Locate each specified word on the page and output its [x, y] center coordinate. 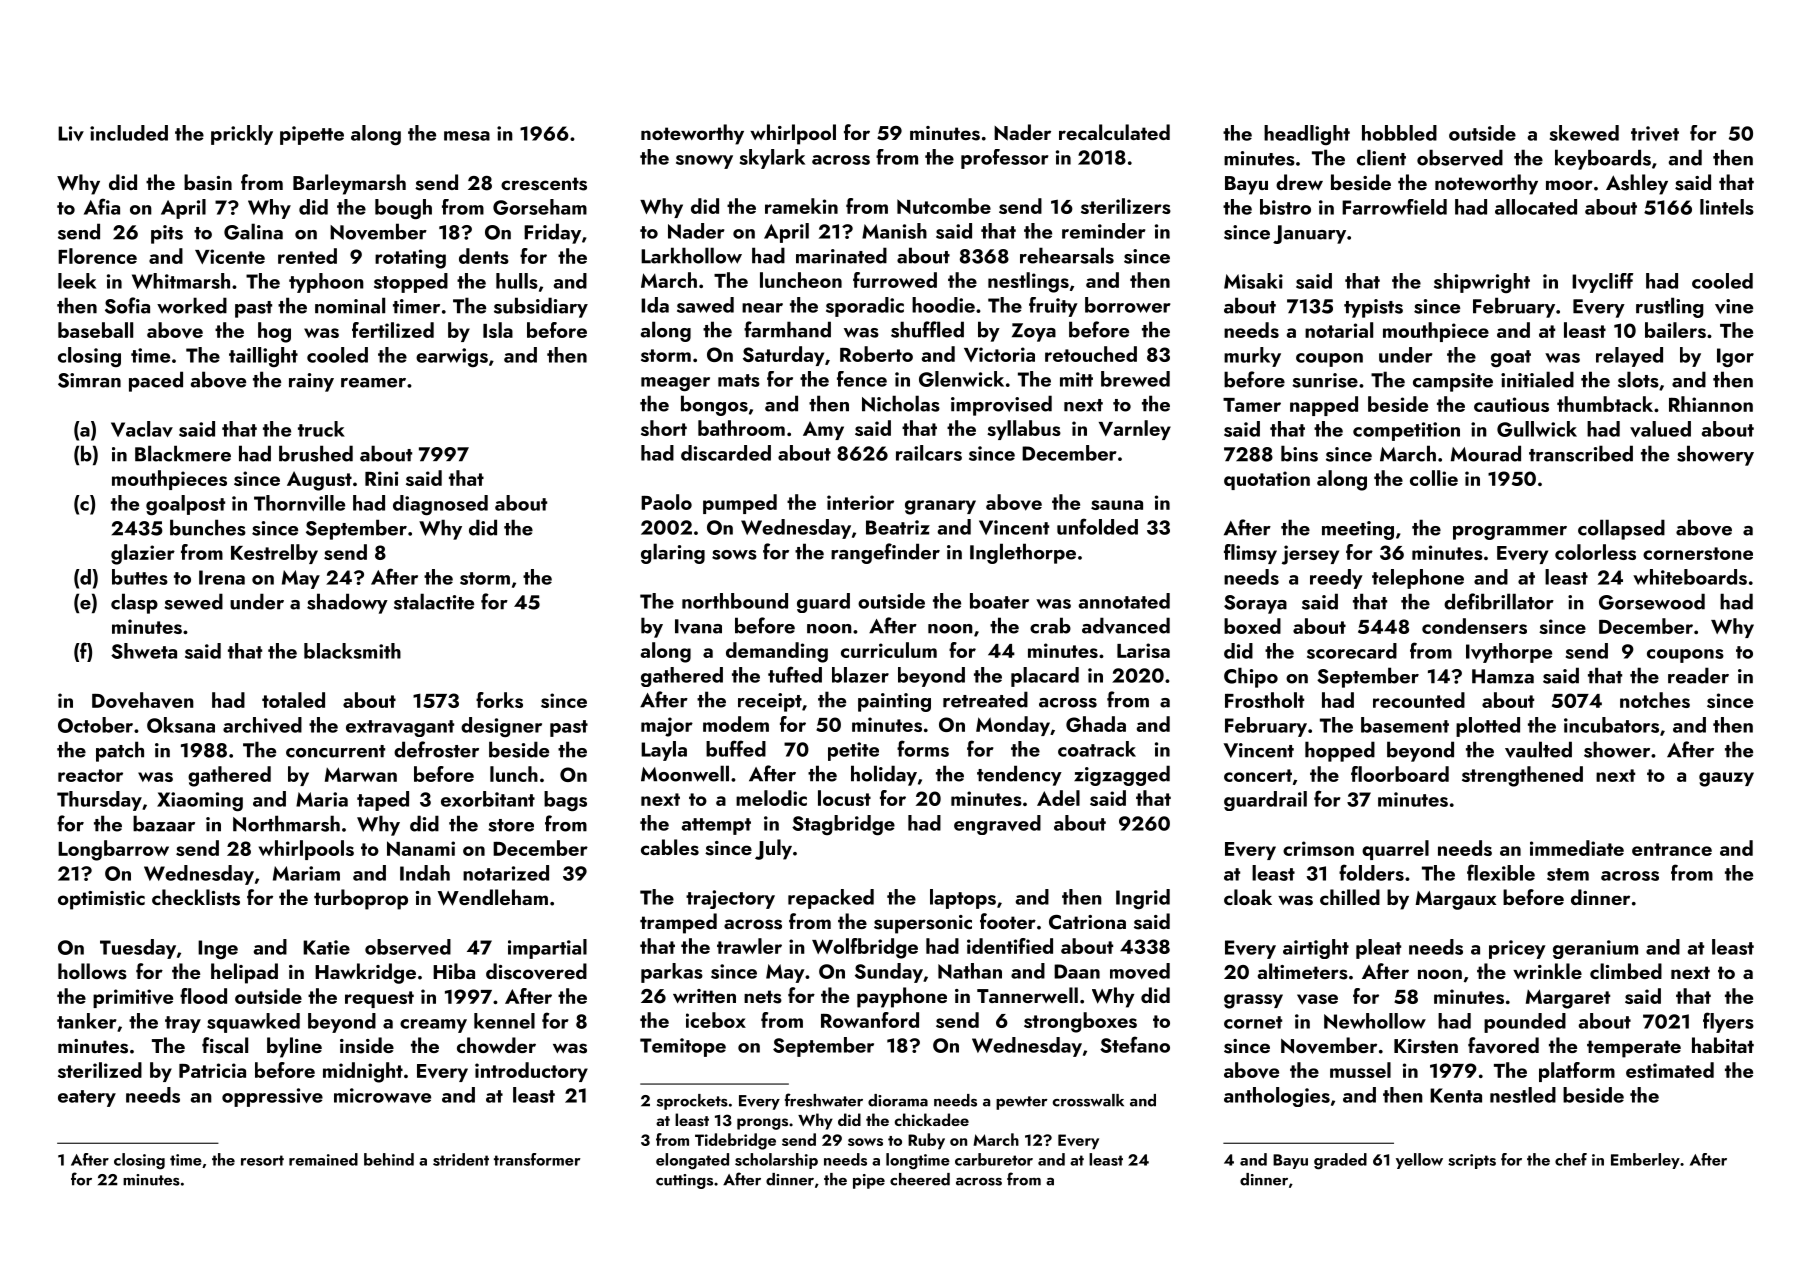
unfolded [1097, 526]
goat [1511, 358]
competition [1406, 431]
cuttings [684, 1181]
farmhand [787, 329]
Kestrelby [274, 554]
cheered [920, 1179]
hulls [517, 281]
